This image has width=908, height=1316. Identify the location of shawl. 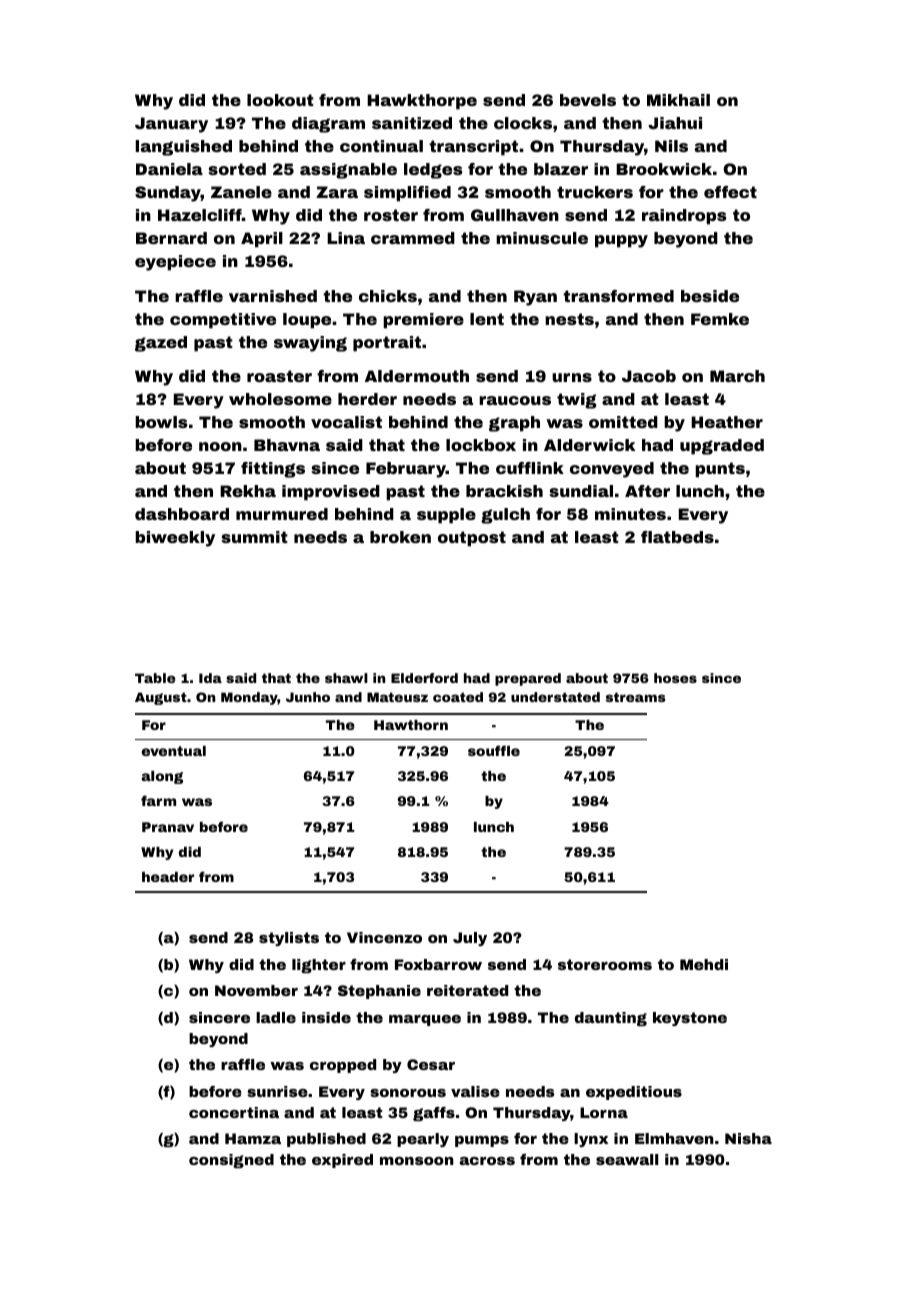
(346, 678).
